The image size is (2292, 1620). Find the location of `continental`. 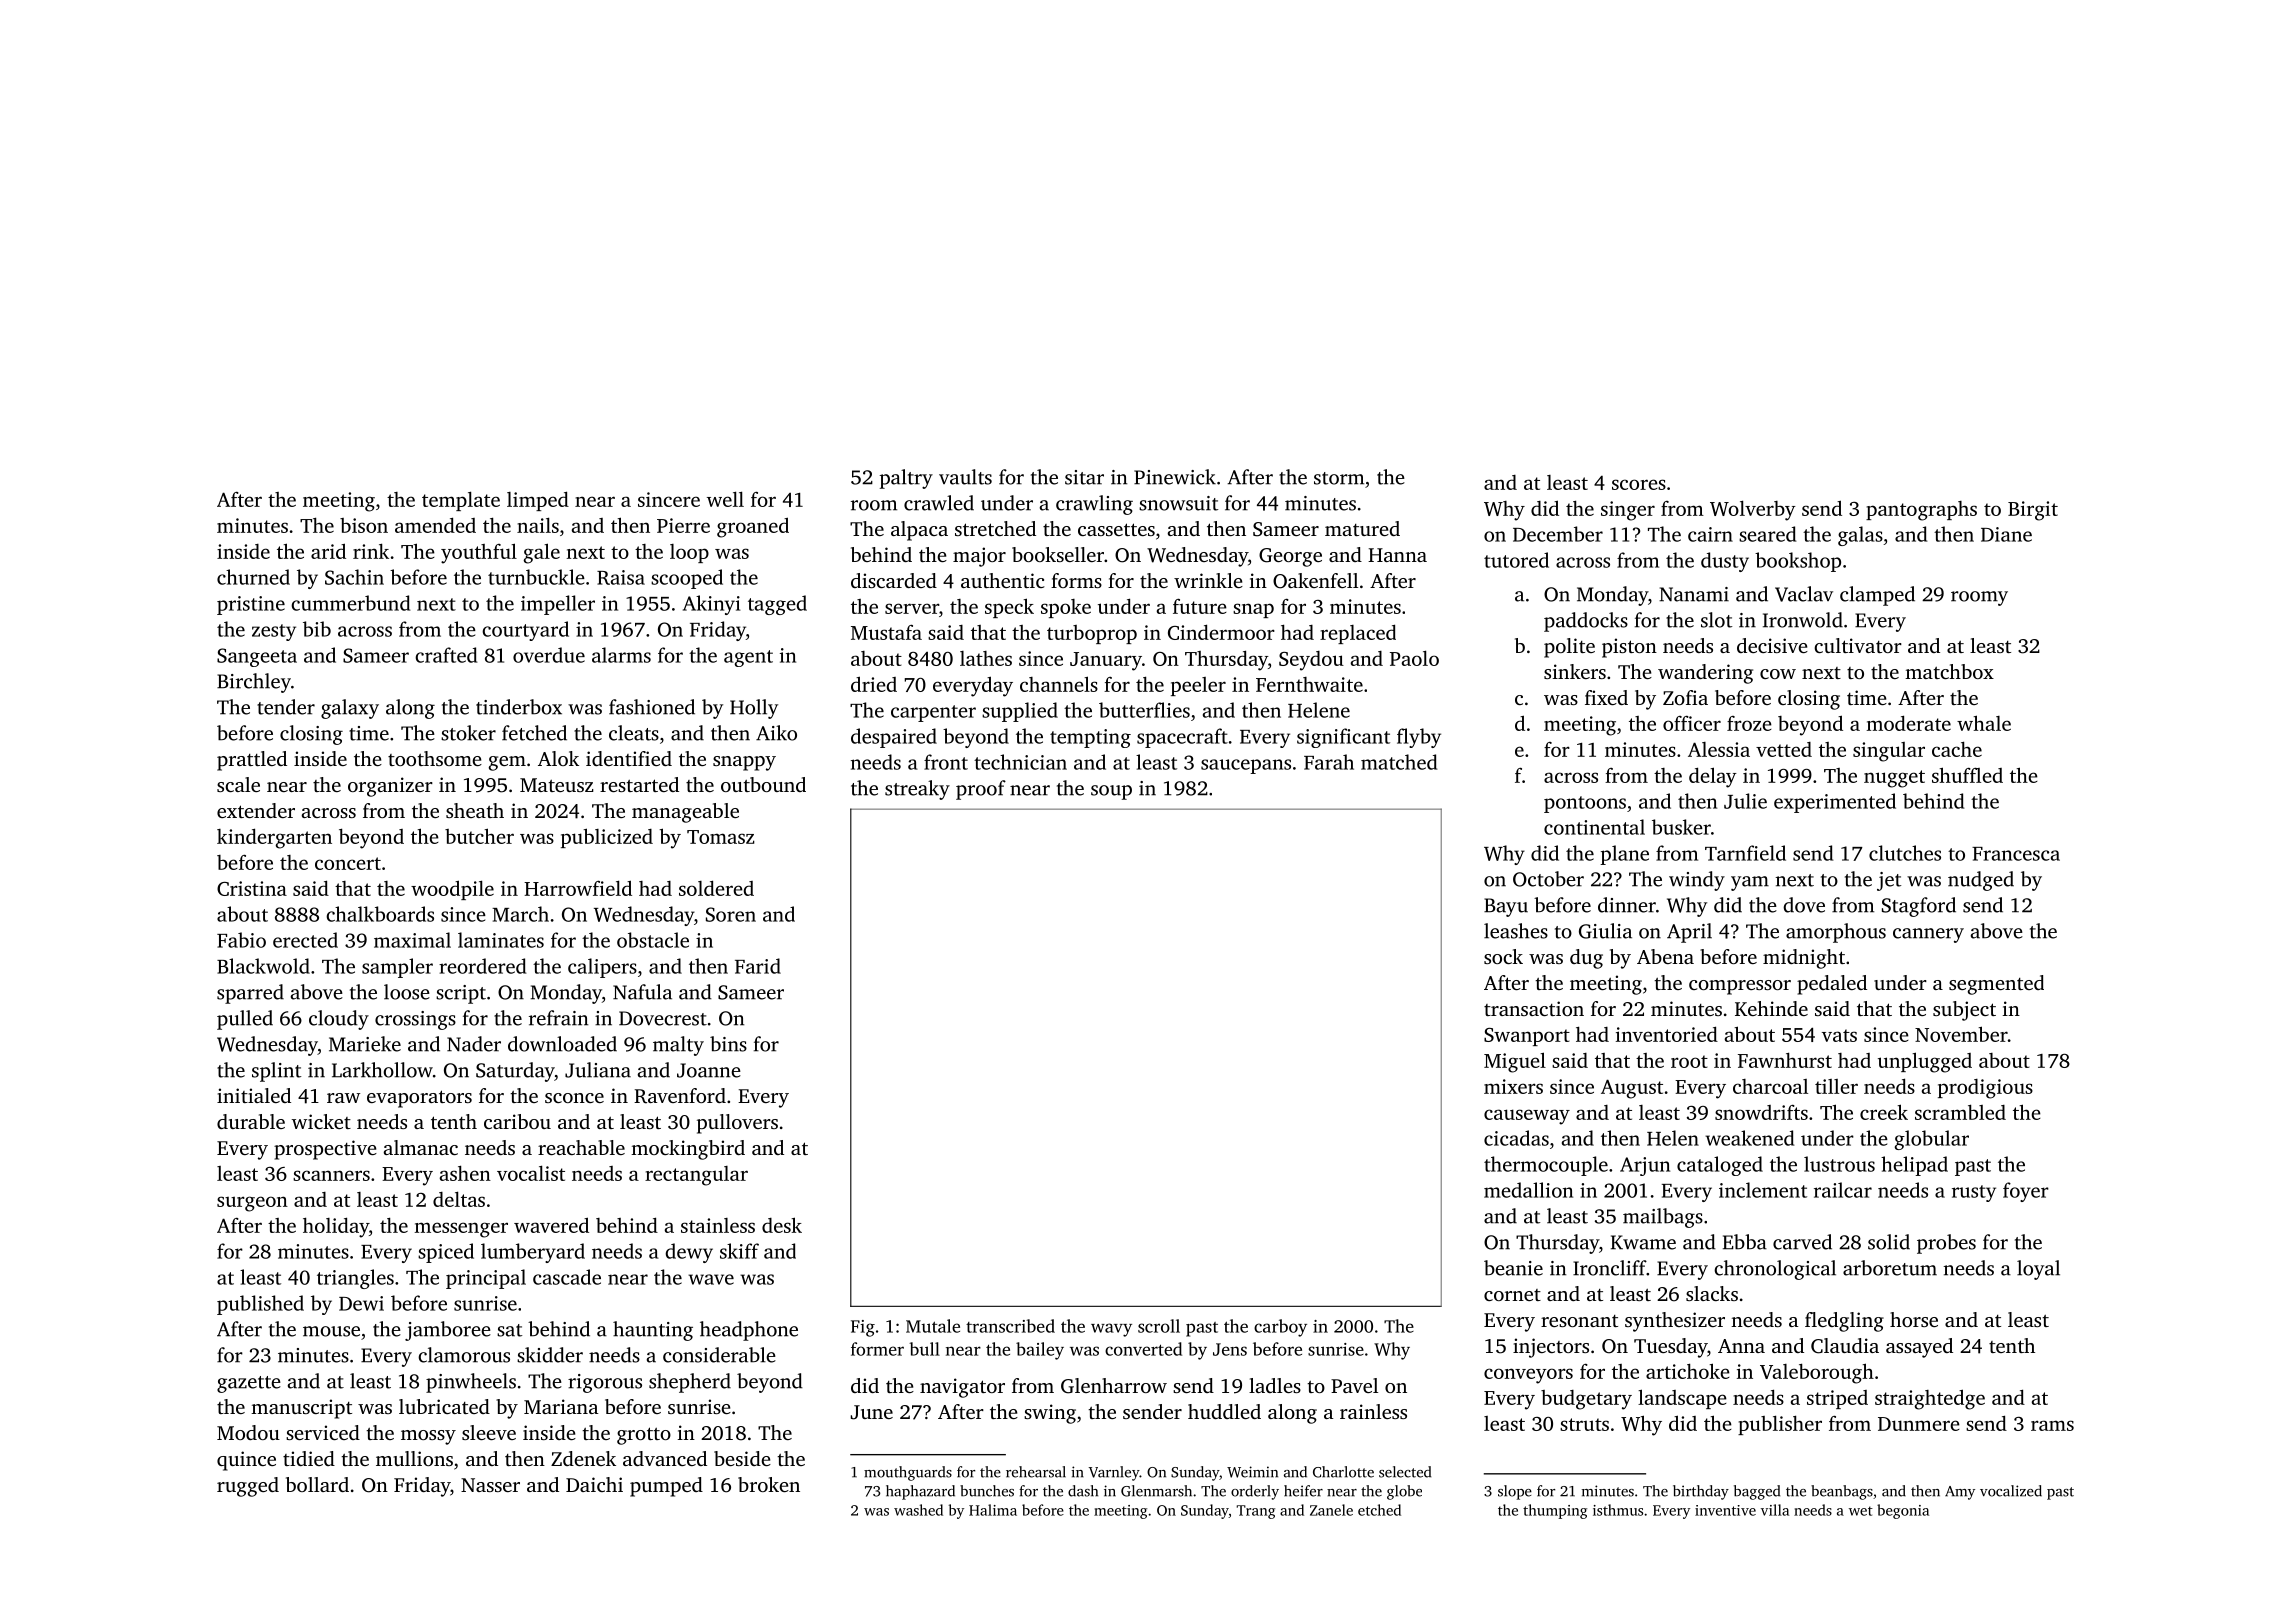

continental is located at coordinates (1594, 827).
